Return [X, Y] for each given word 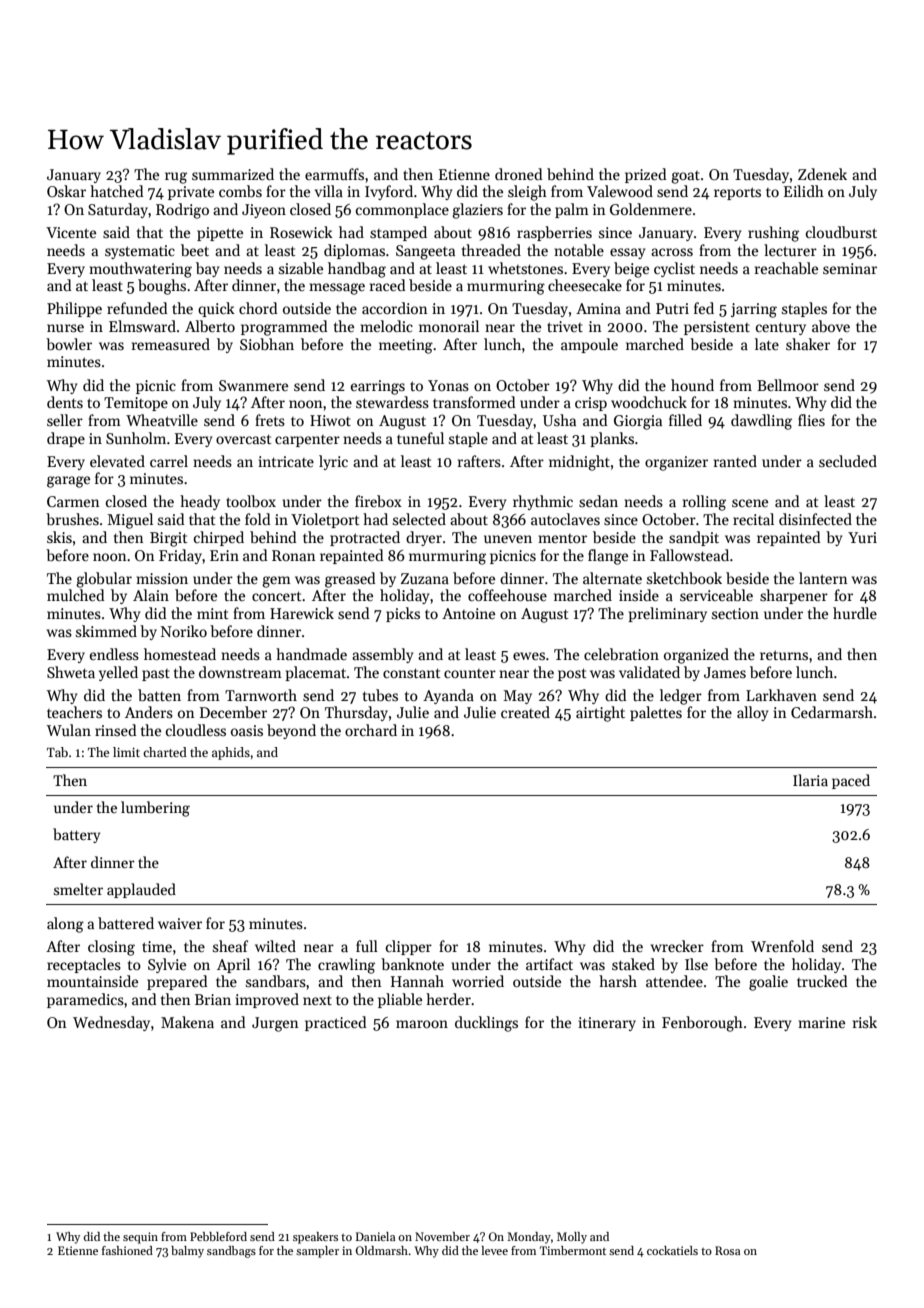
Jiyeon [264, 211]
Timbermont [573, 1250]
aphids [231, 753]
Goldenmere [651, 209]
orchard [371, 730]
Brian [213, 999]
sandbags [231, 1252]
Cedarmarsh [832, 712]
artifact [549, 964]
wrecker [677, 946]
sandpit [694, 538]
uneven [508, 539]
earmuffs [334, 174]
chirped [219, 538]
